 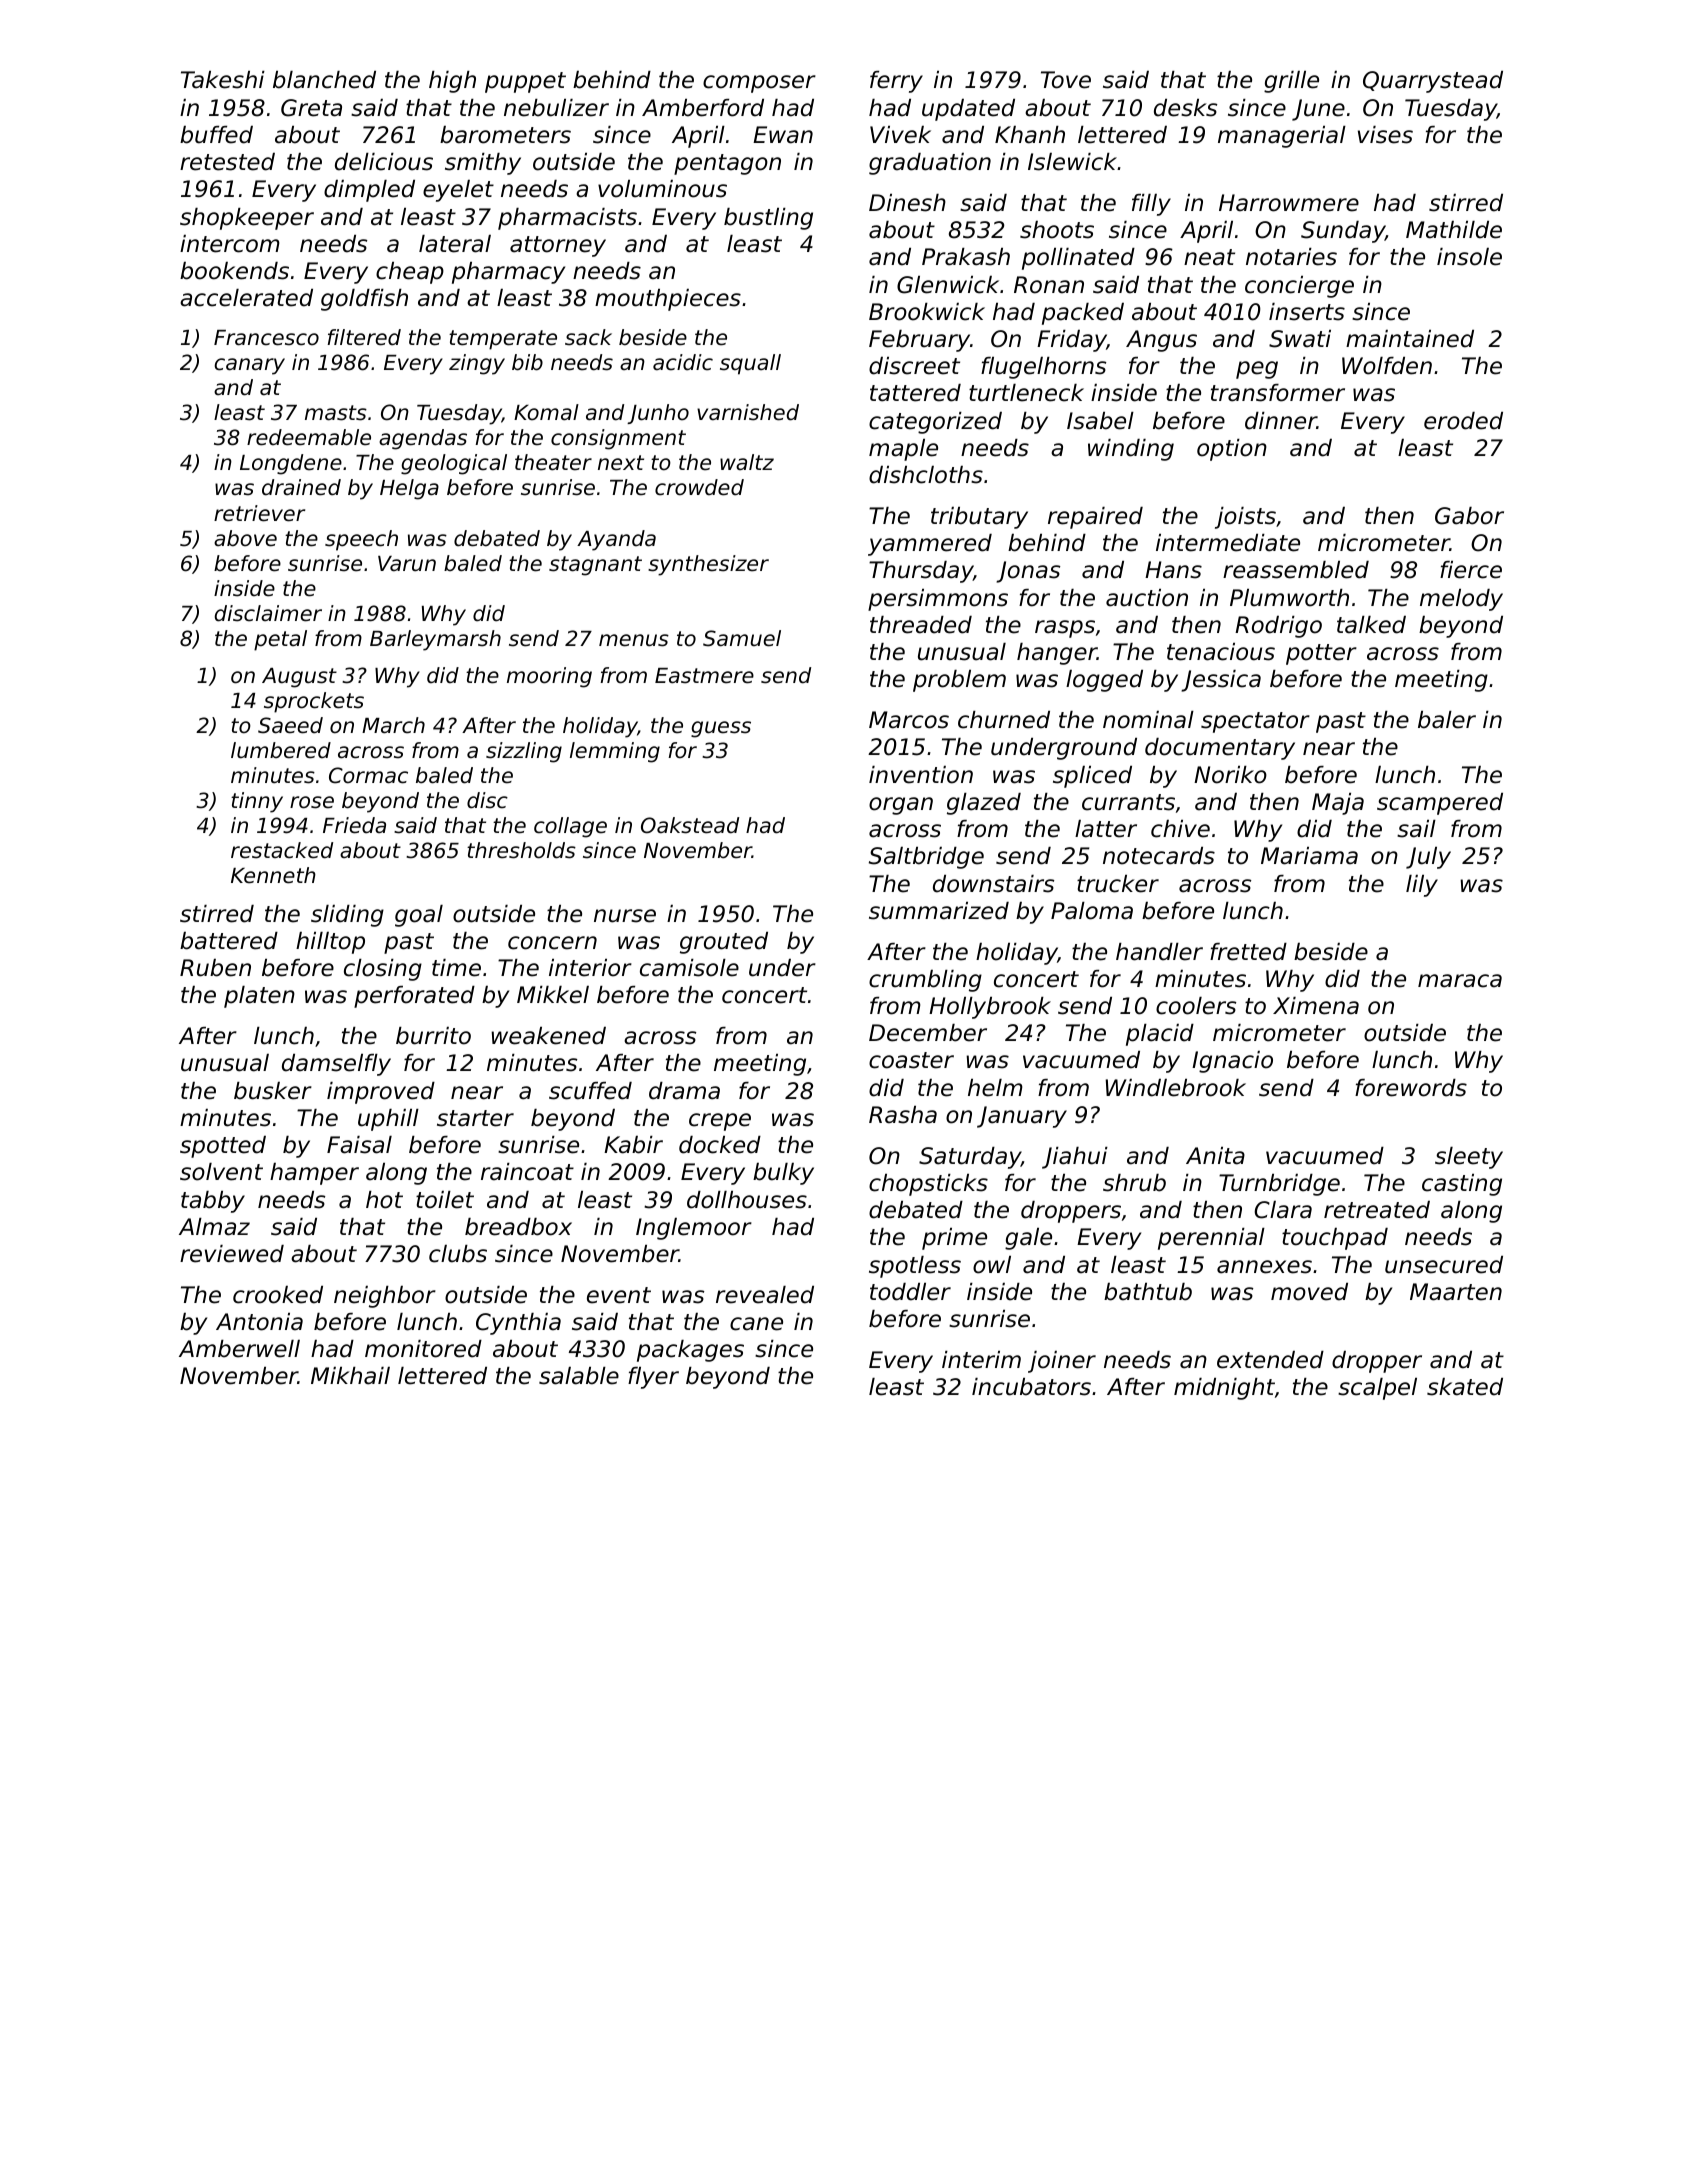 What do you see at coordinates (727, 164) in the screenshot?
I see `pentagon` at bounding box center [727, 164].
